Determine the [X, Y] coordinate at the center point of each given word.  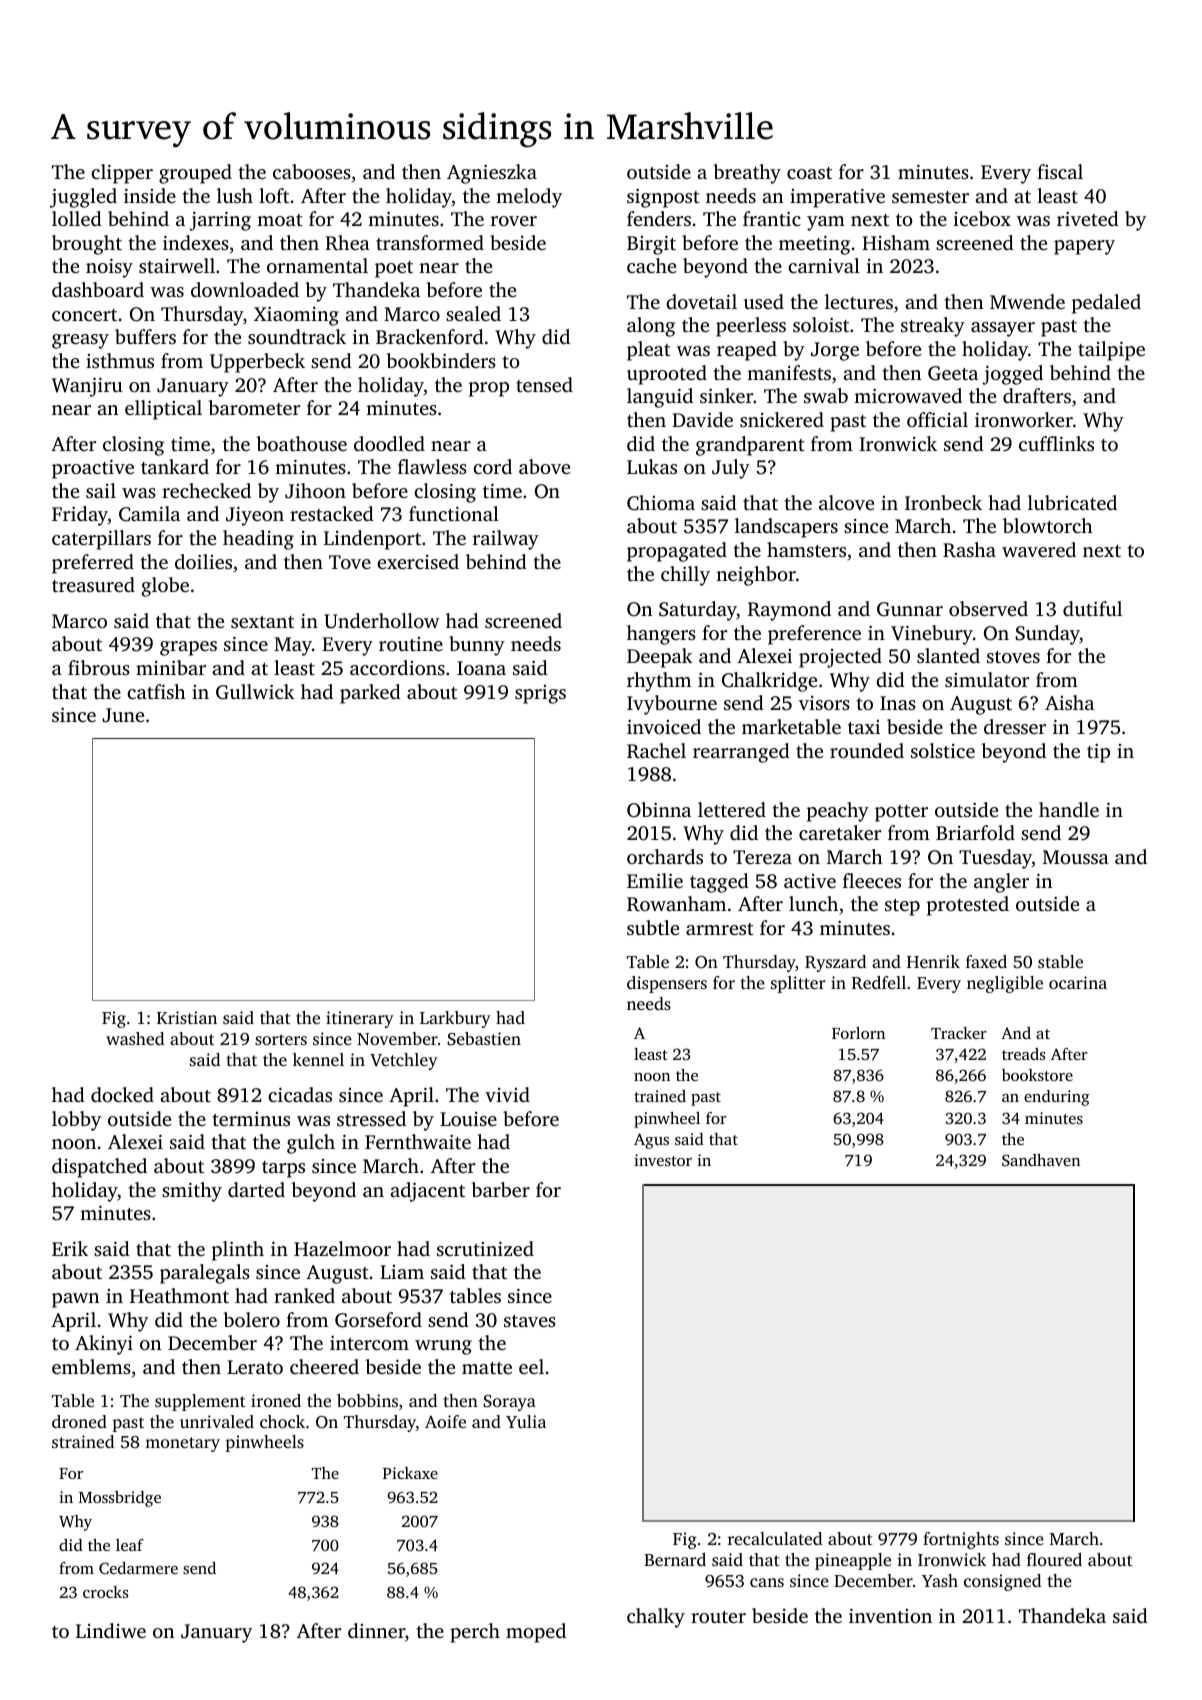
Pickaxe [410, 1473]
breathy [747, 174]
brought [87, 245]
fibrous [99, 667]
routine [411, 644]
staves [530, 1321]
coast [809, 173]
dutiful [1092, 608]
